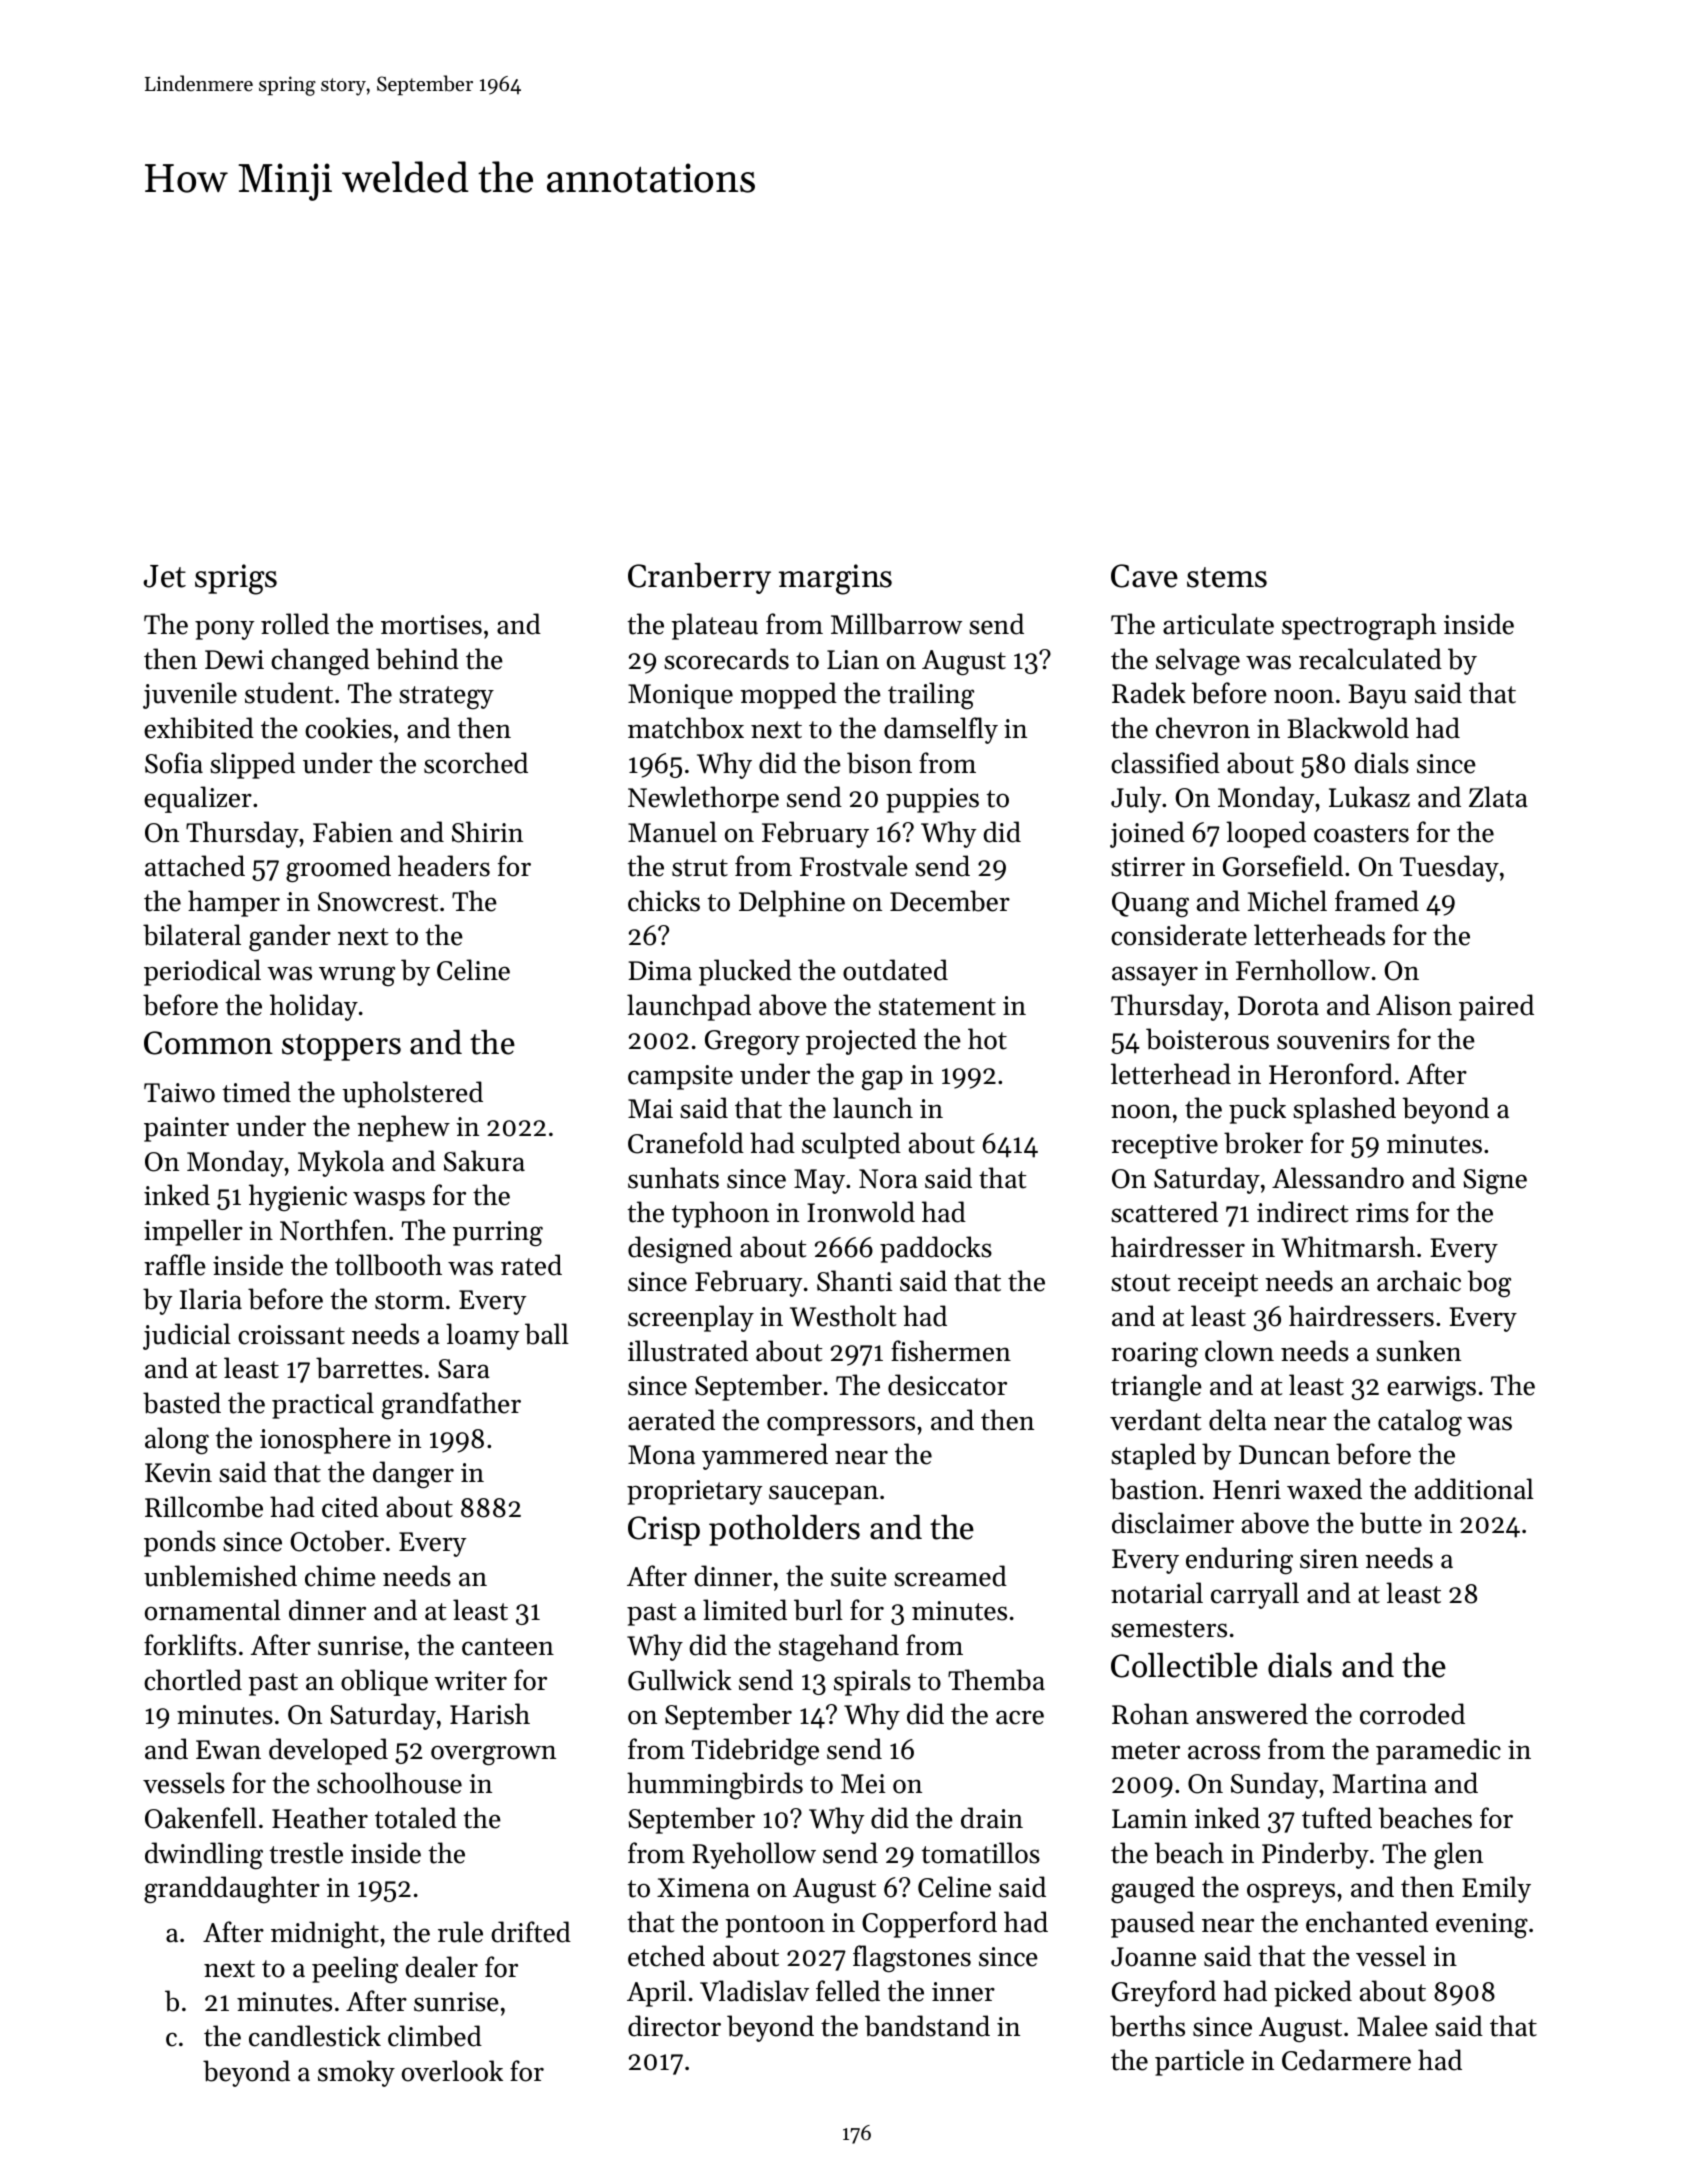 Image resolution: width=1683 pixels, height=2178 pixels. Describe the element at coordinates (1153, 1957) in the screenshot. I see `Joanne` at that location.
